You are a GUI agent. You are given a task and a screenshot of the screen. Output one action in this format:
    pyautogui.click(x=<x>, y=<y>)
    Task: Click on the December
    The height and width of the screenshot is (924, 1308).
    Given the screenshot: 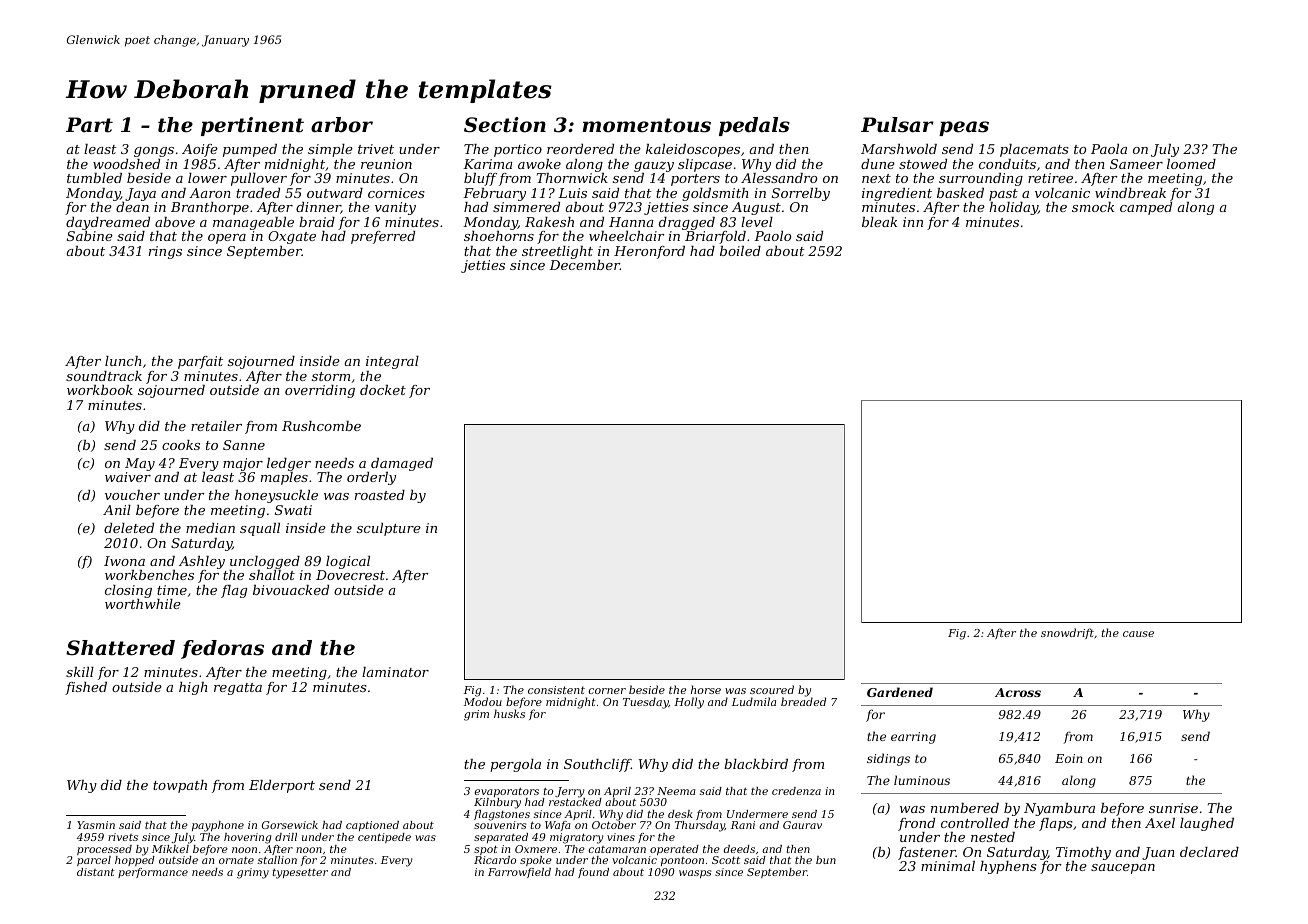 What is the action you would take?
    pyautogui.click(x=584, y=265)
